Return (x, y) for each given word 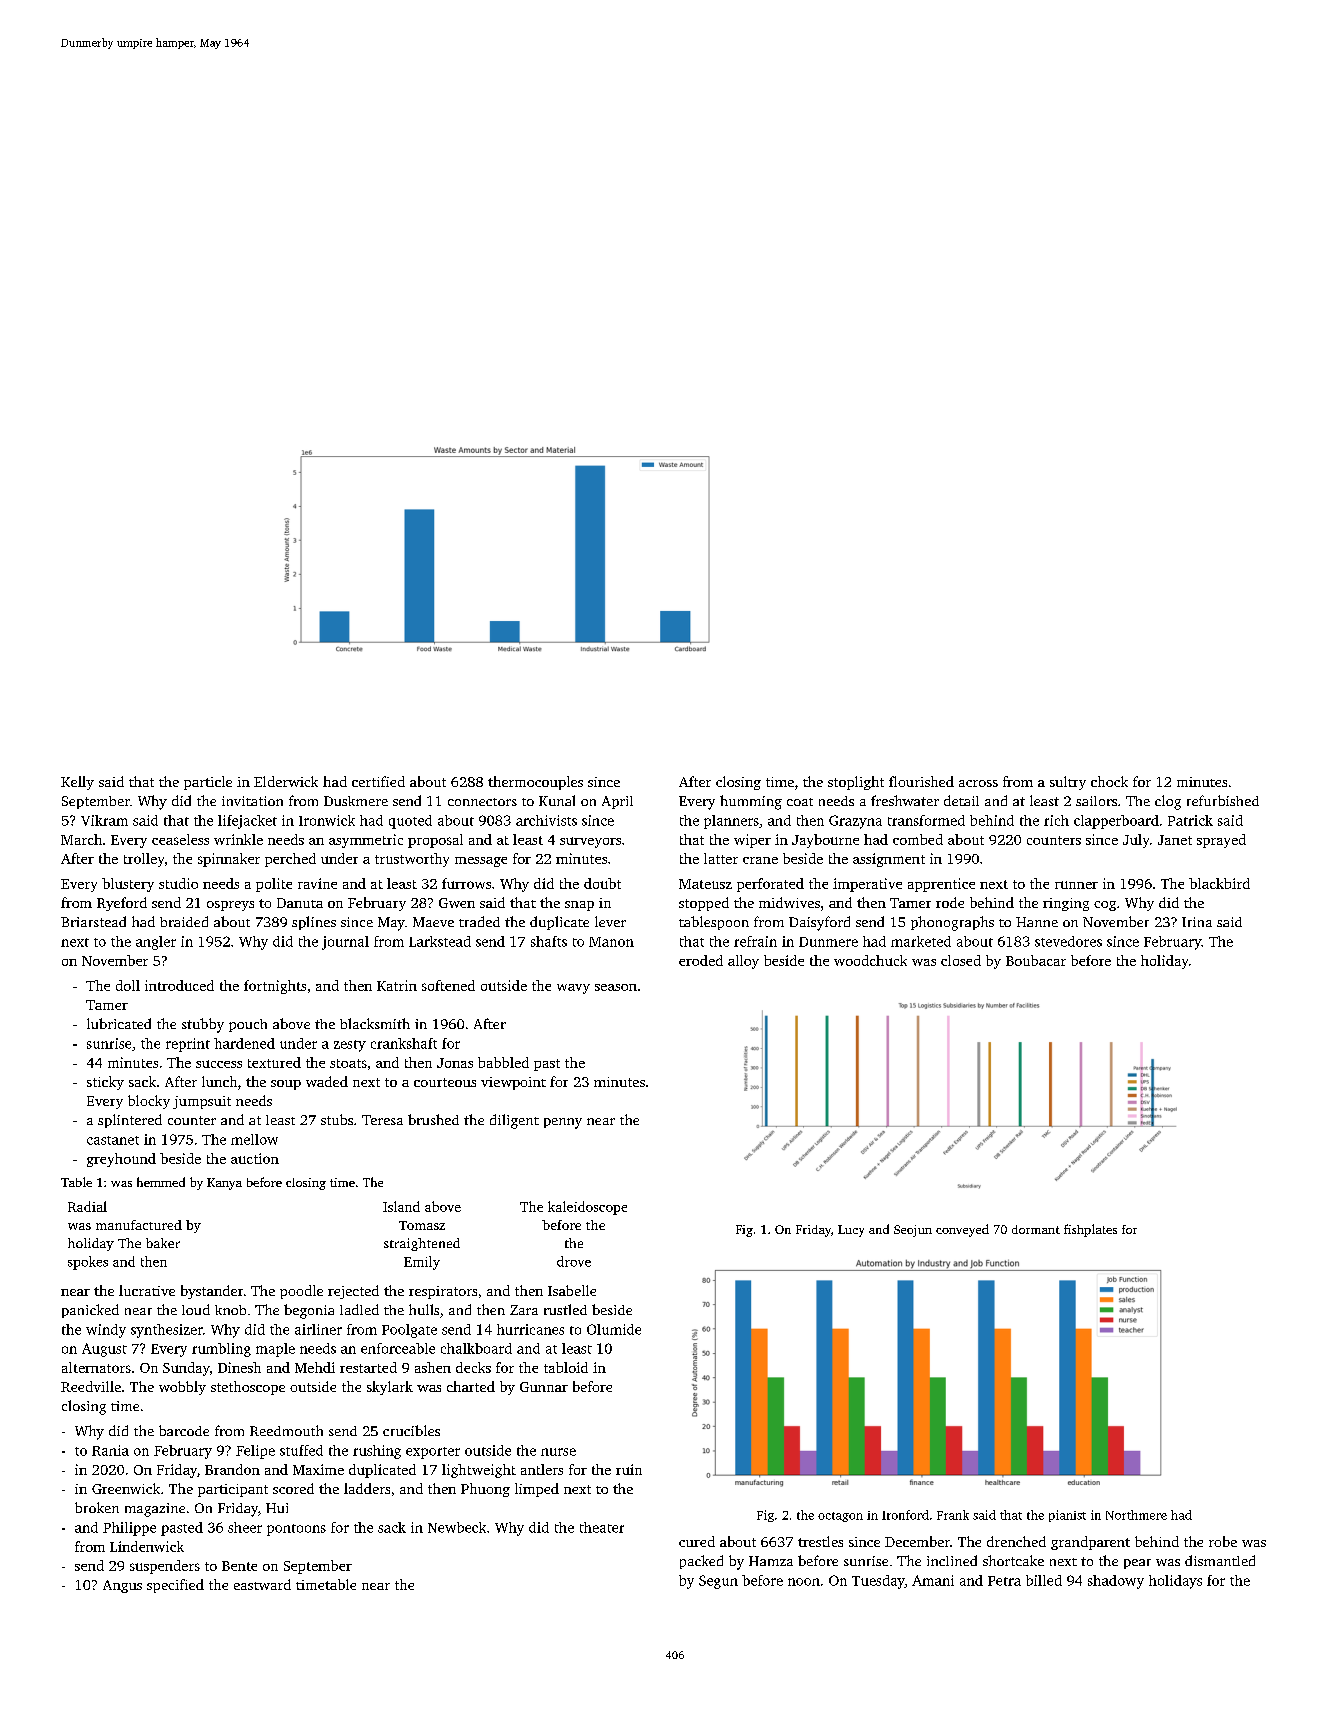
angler (156, 943)
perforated (770, 885)
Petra (1004, 1581)
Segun (718, 1582)
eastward (262, 1584)
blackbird (1219, 883)
